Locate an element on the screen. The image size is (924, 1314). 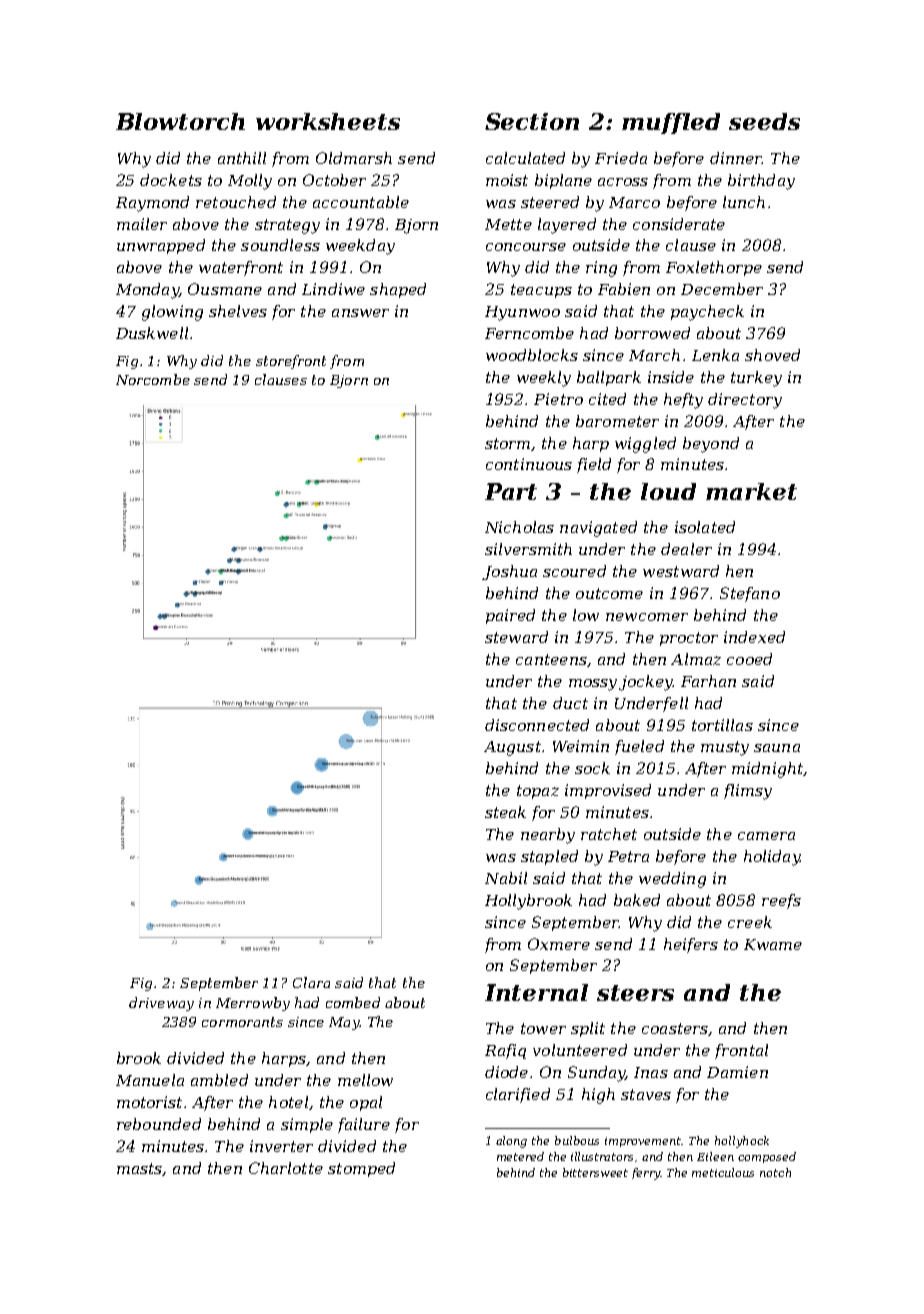
Norcombe is located at coordinates (153, 379).
